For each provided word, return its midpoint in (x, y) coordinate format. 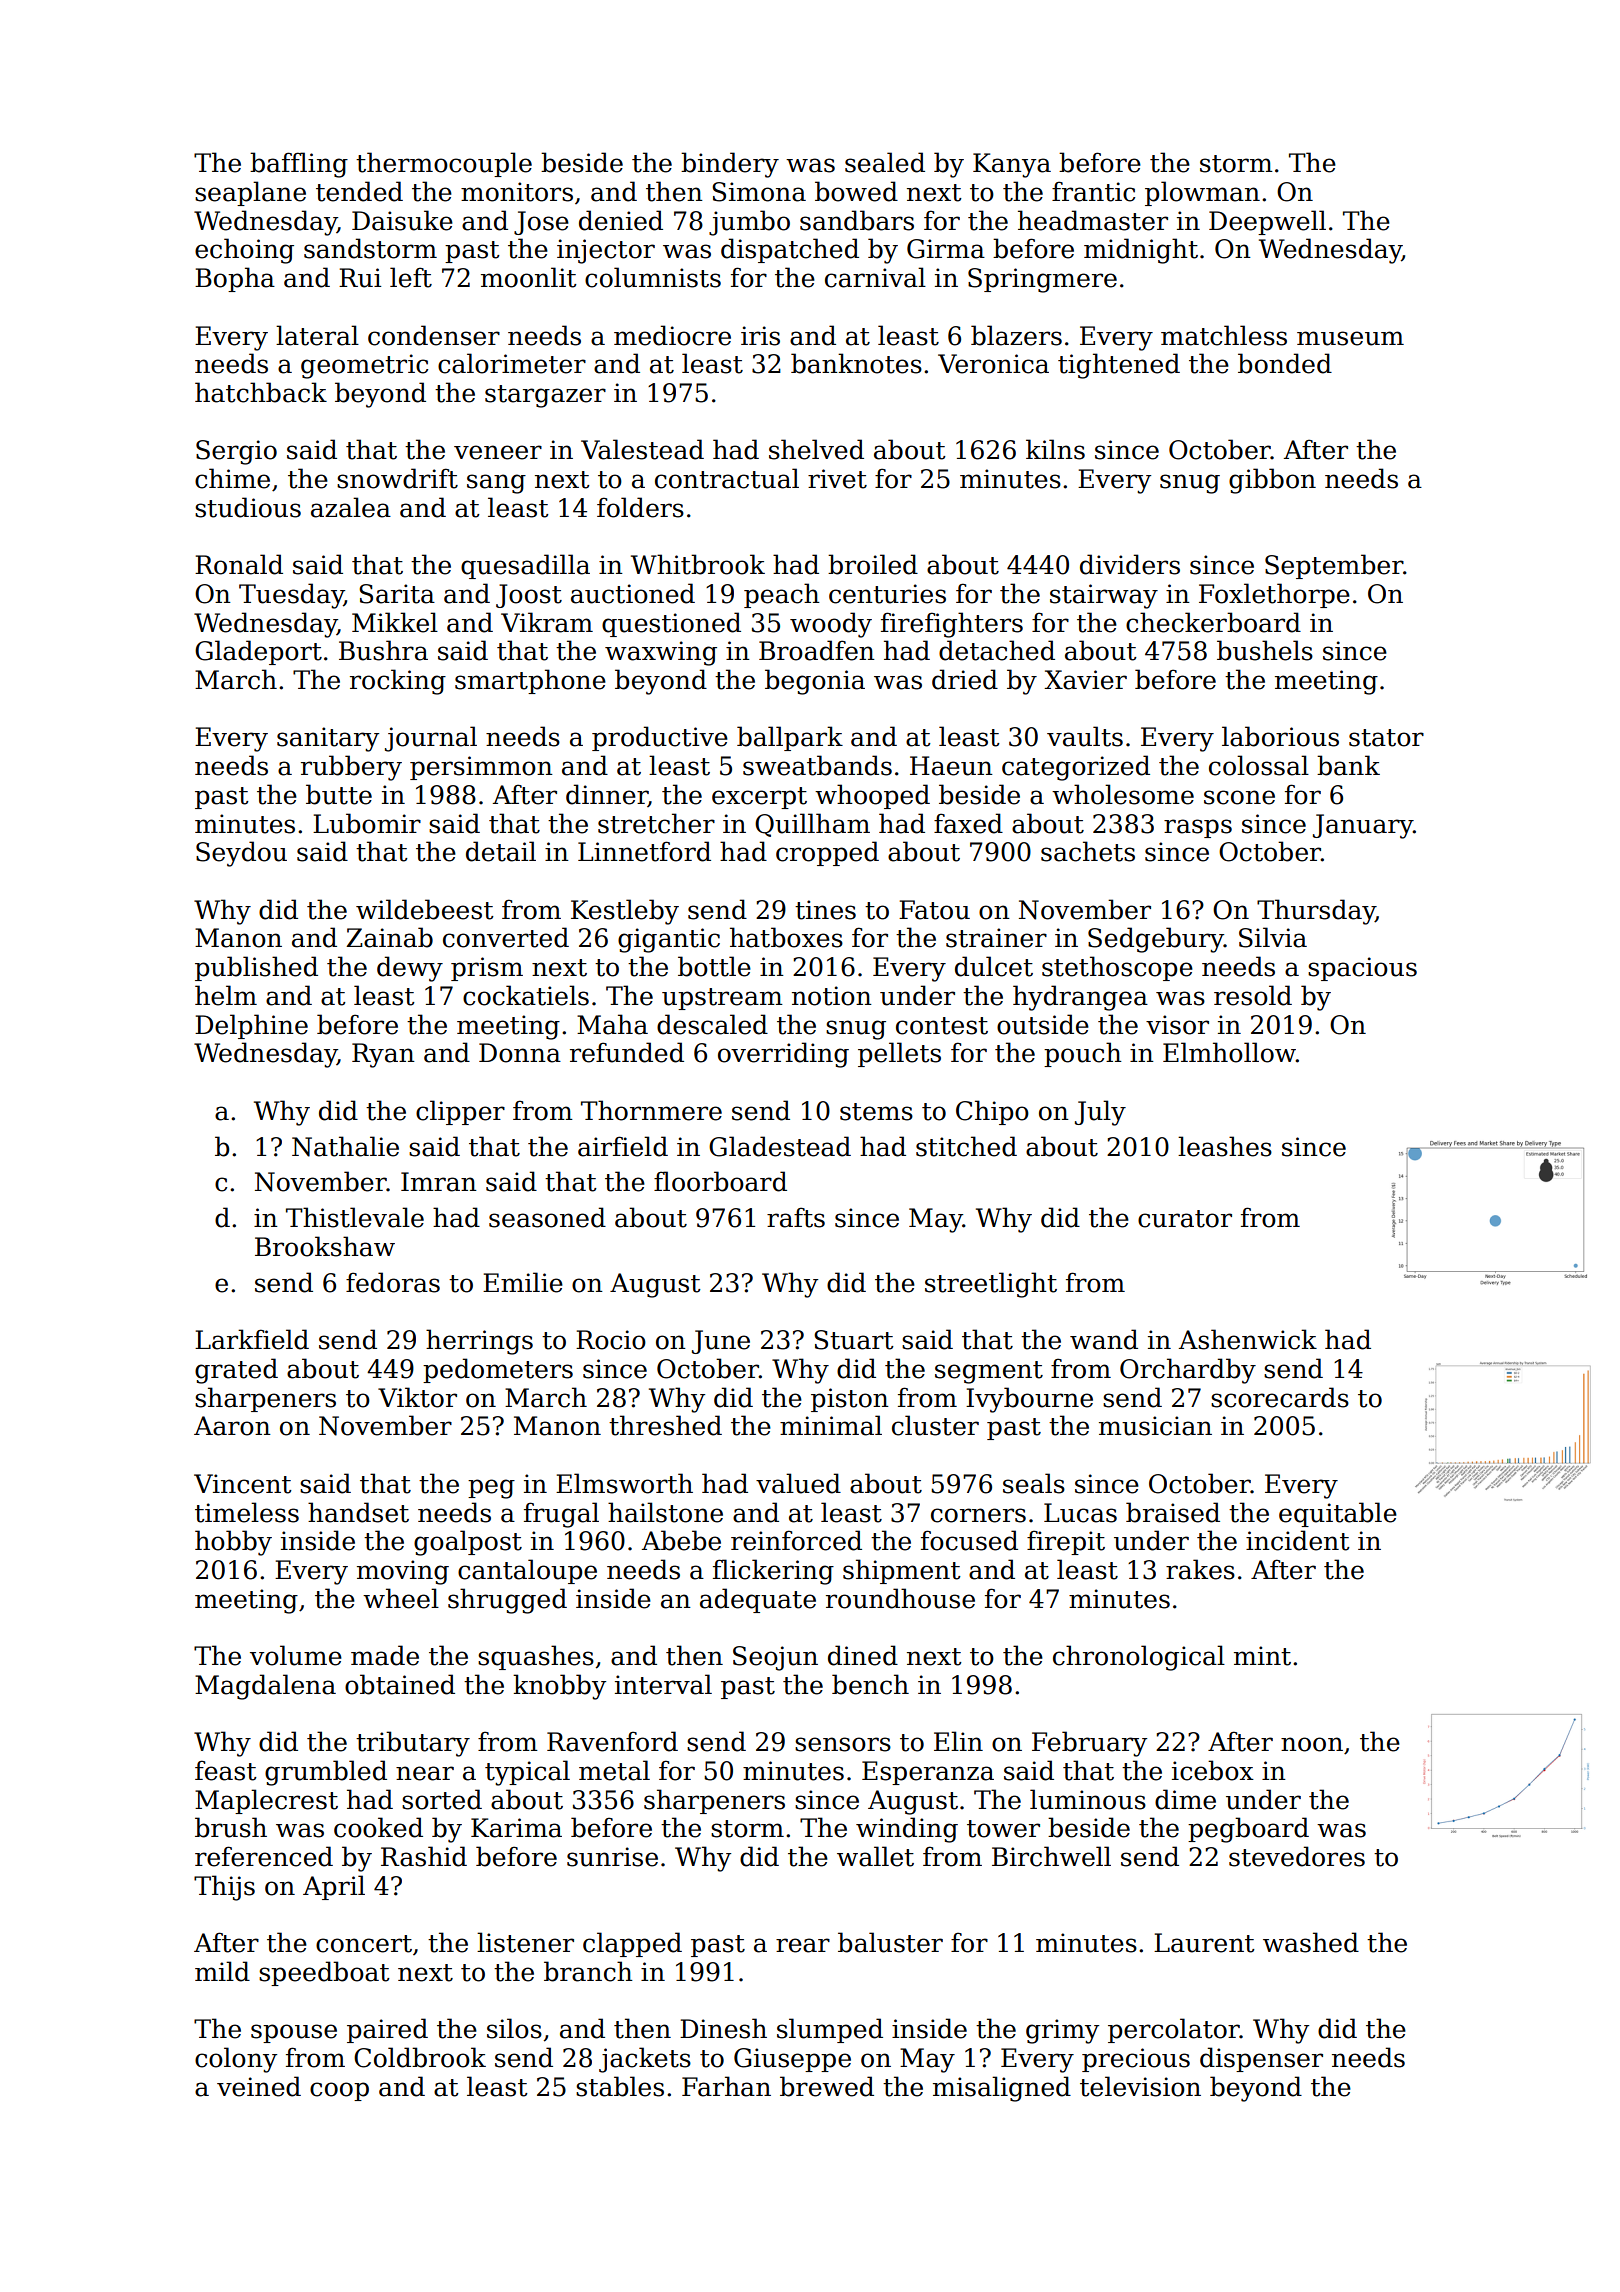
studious (248, 507)
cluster (935, 1425)
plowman (1202, 193)
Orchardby (1188, 1371)
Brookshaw (325, 1246)
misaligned (1002, 2089)
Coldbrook (420, 2057)
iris (760, 336)
